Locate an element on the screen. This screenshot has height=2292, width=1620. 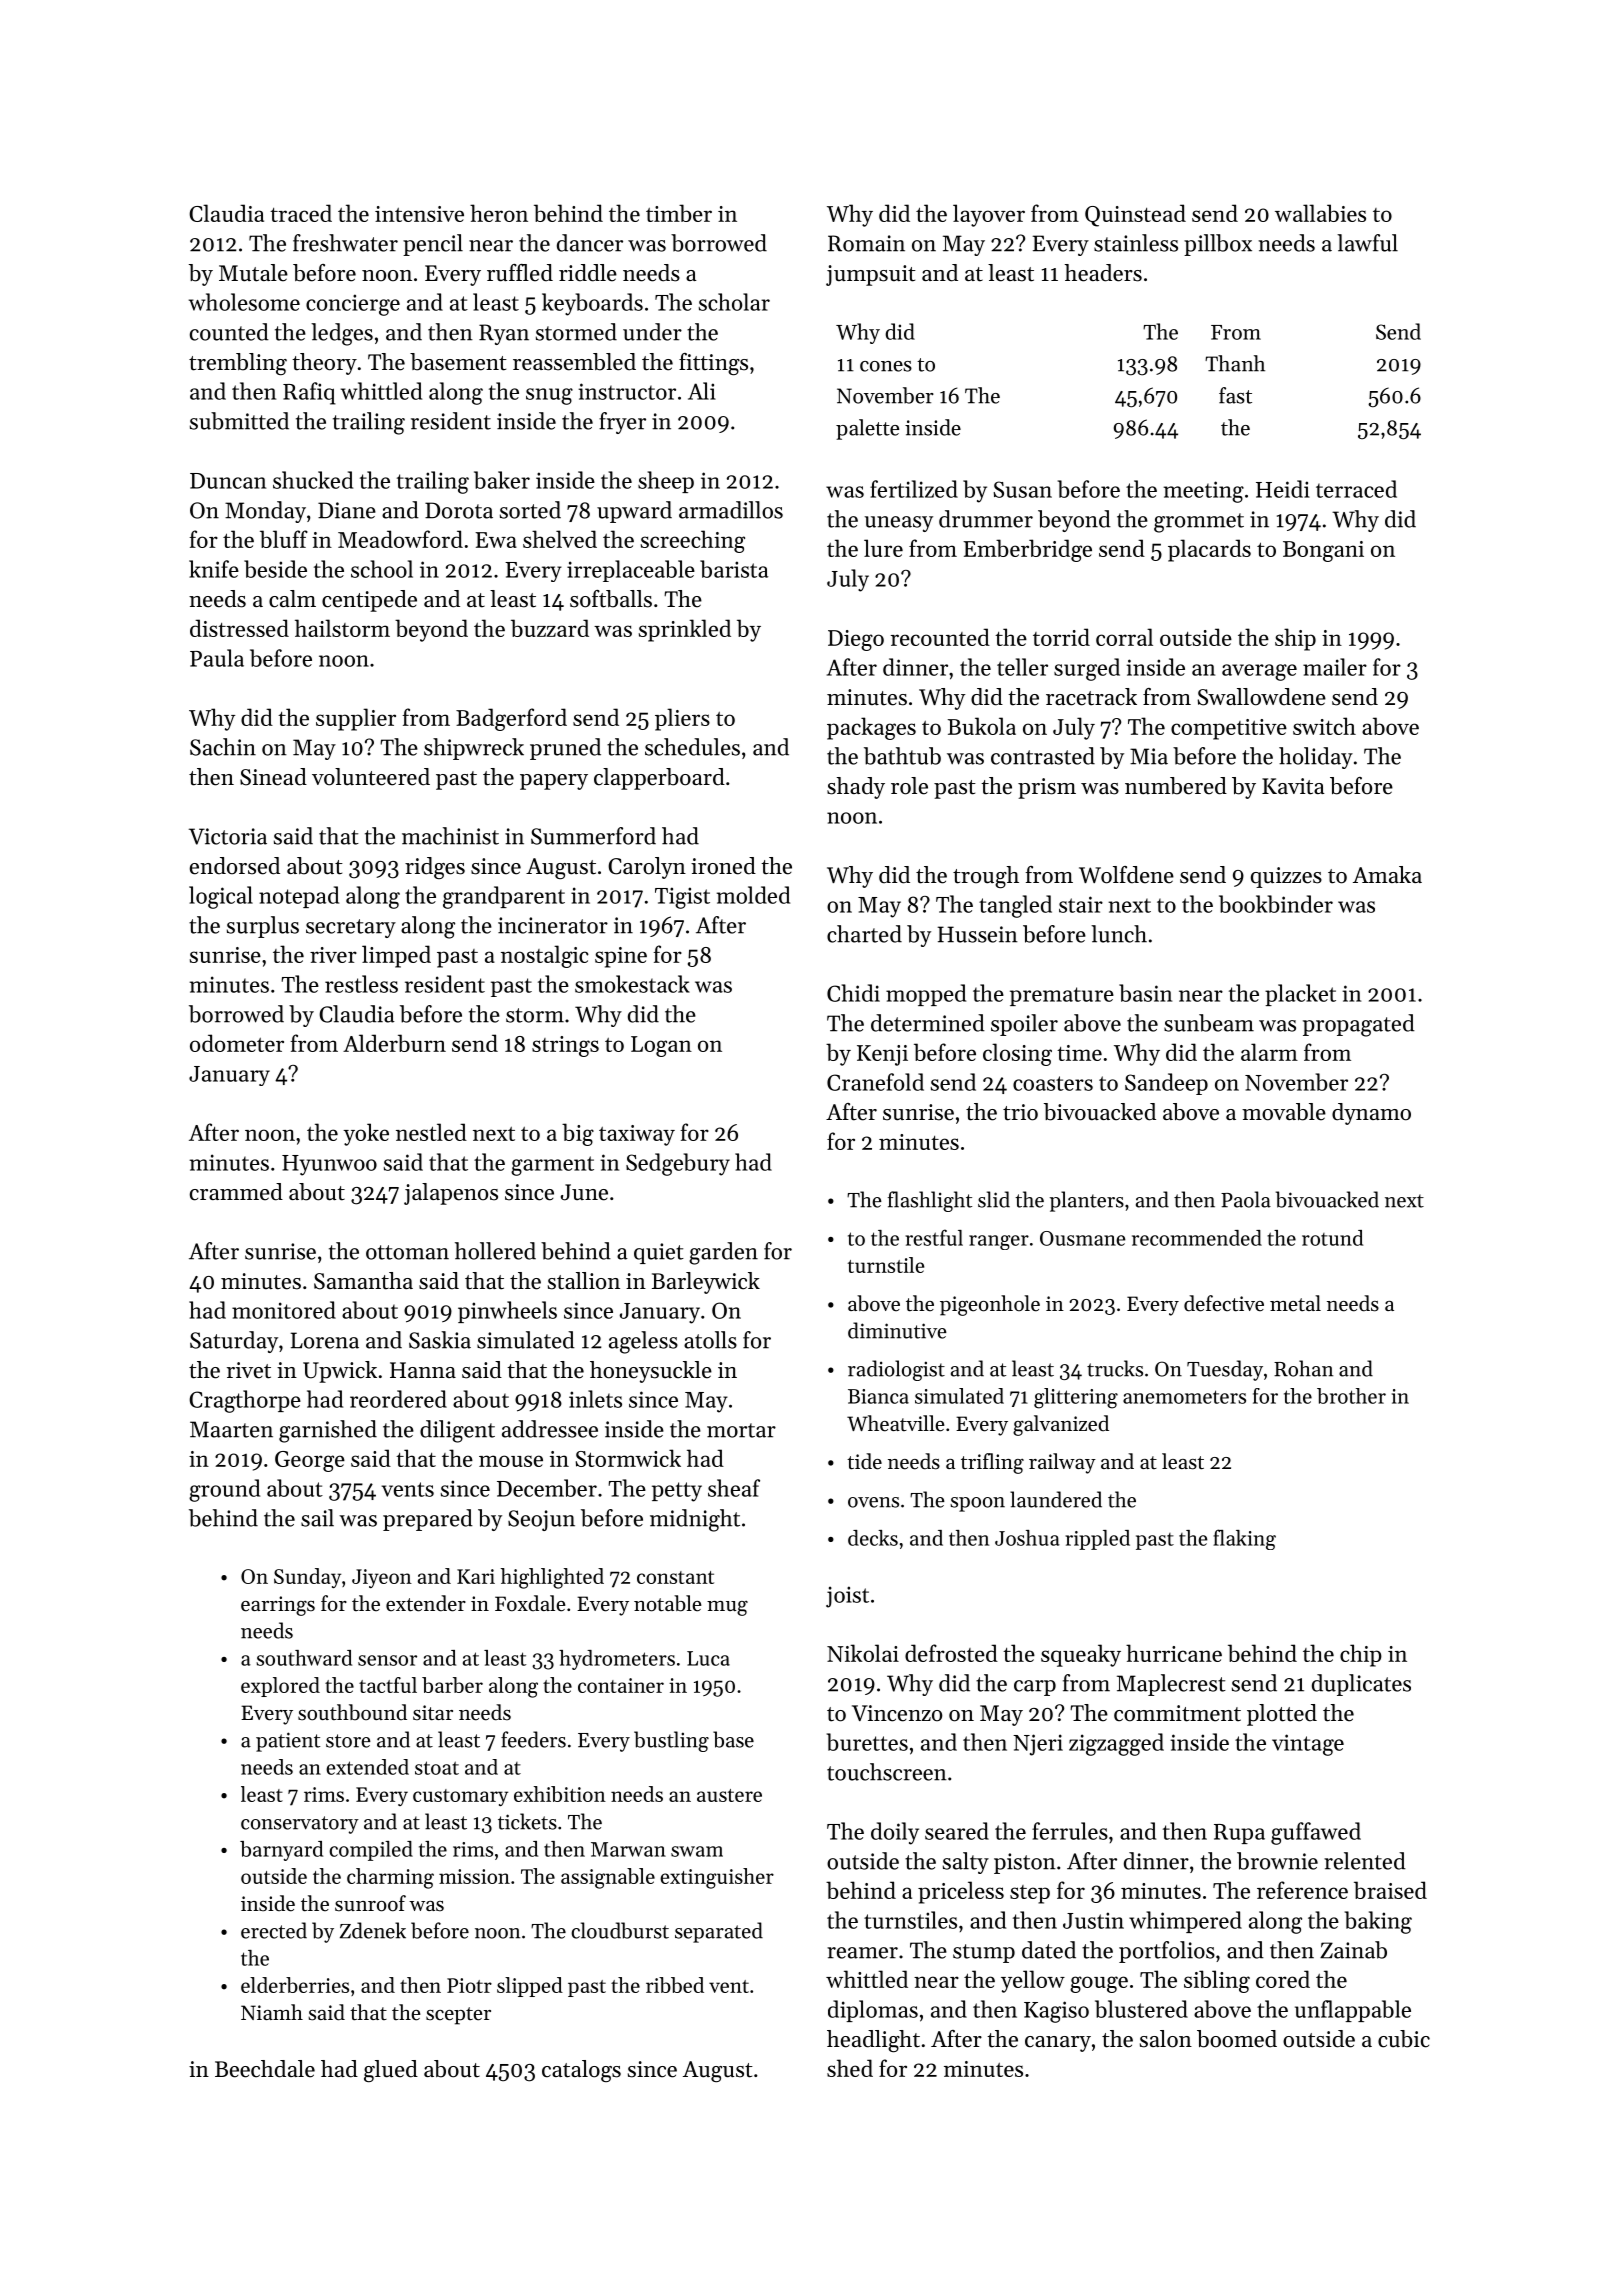
Susan is located at coordinates (1022, 489).
